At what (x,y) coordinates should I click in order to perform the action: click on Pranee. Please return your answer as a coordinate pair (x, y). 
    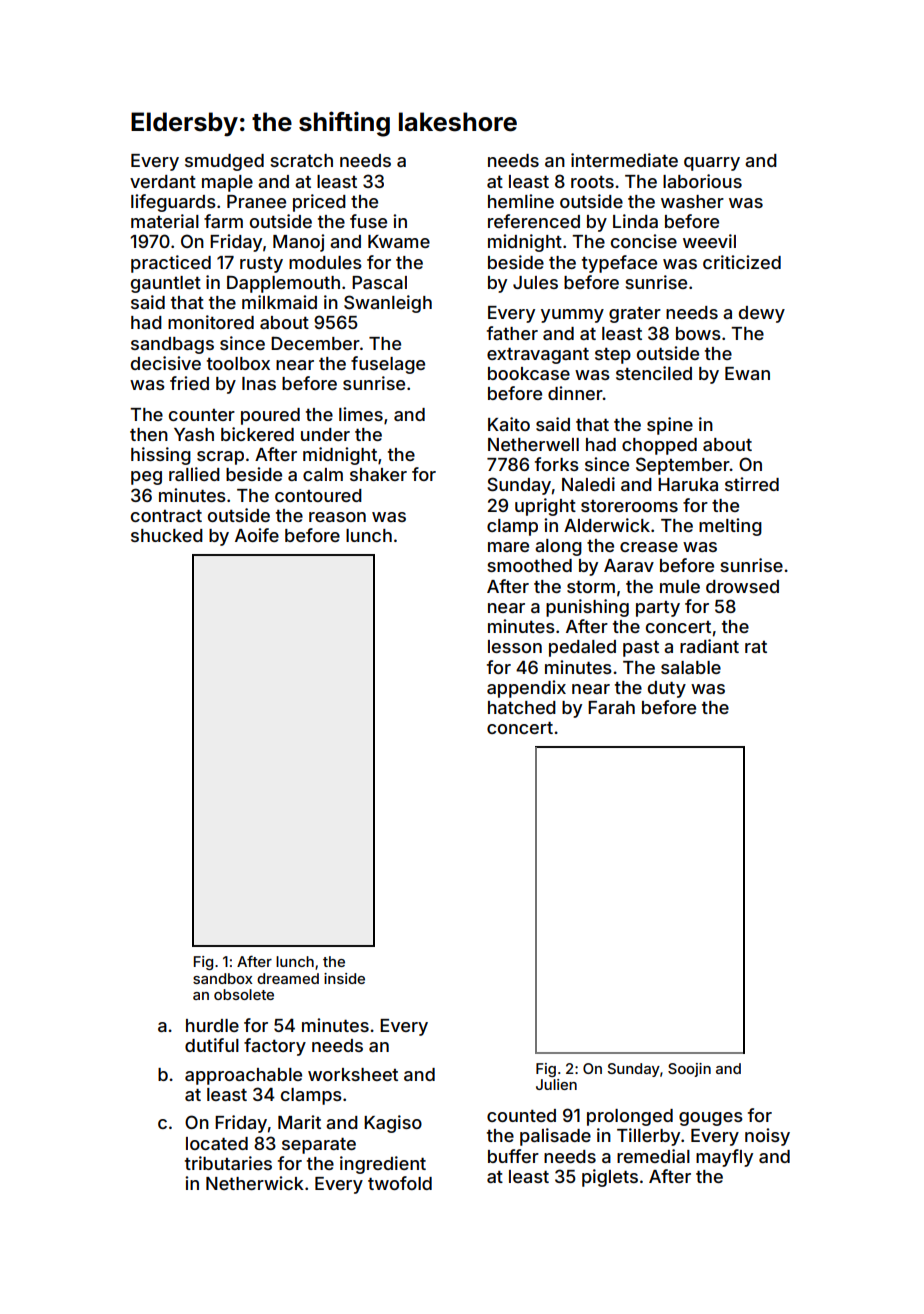
    Looking at the image, I should click on (256, 201).
